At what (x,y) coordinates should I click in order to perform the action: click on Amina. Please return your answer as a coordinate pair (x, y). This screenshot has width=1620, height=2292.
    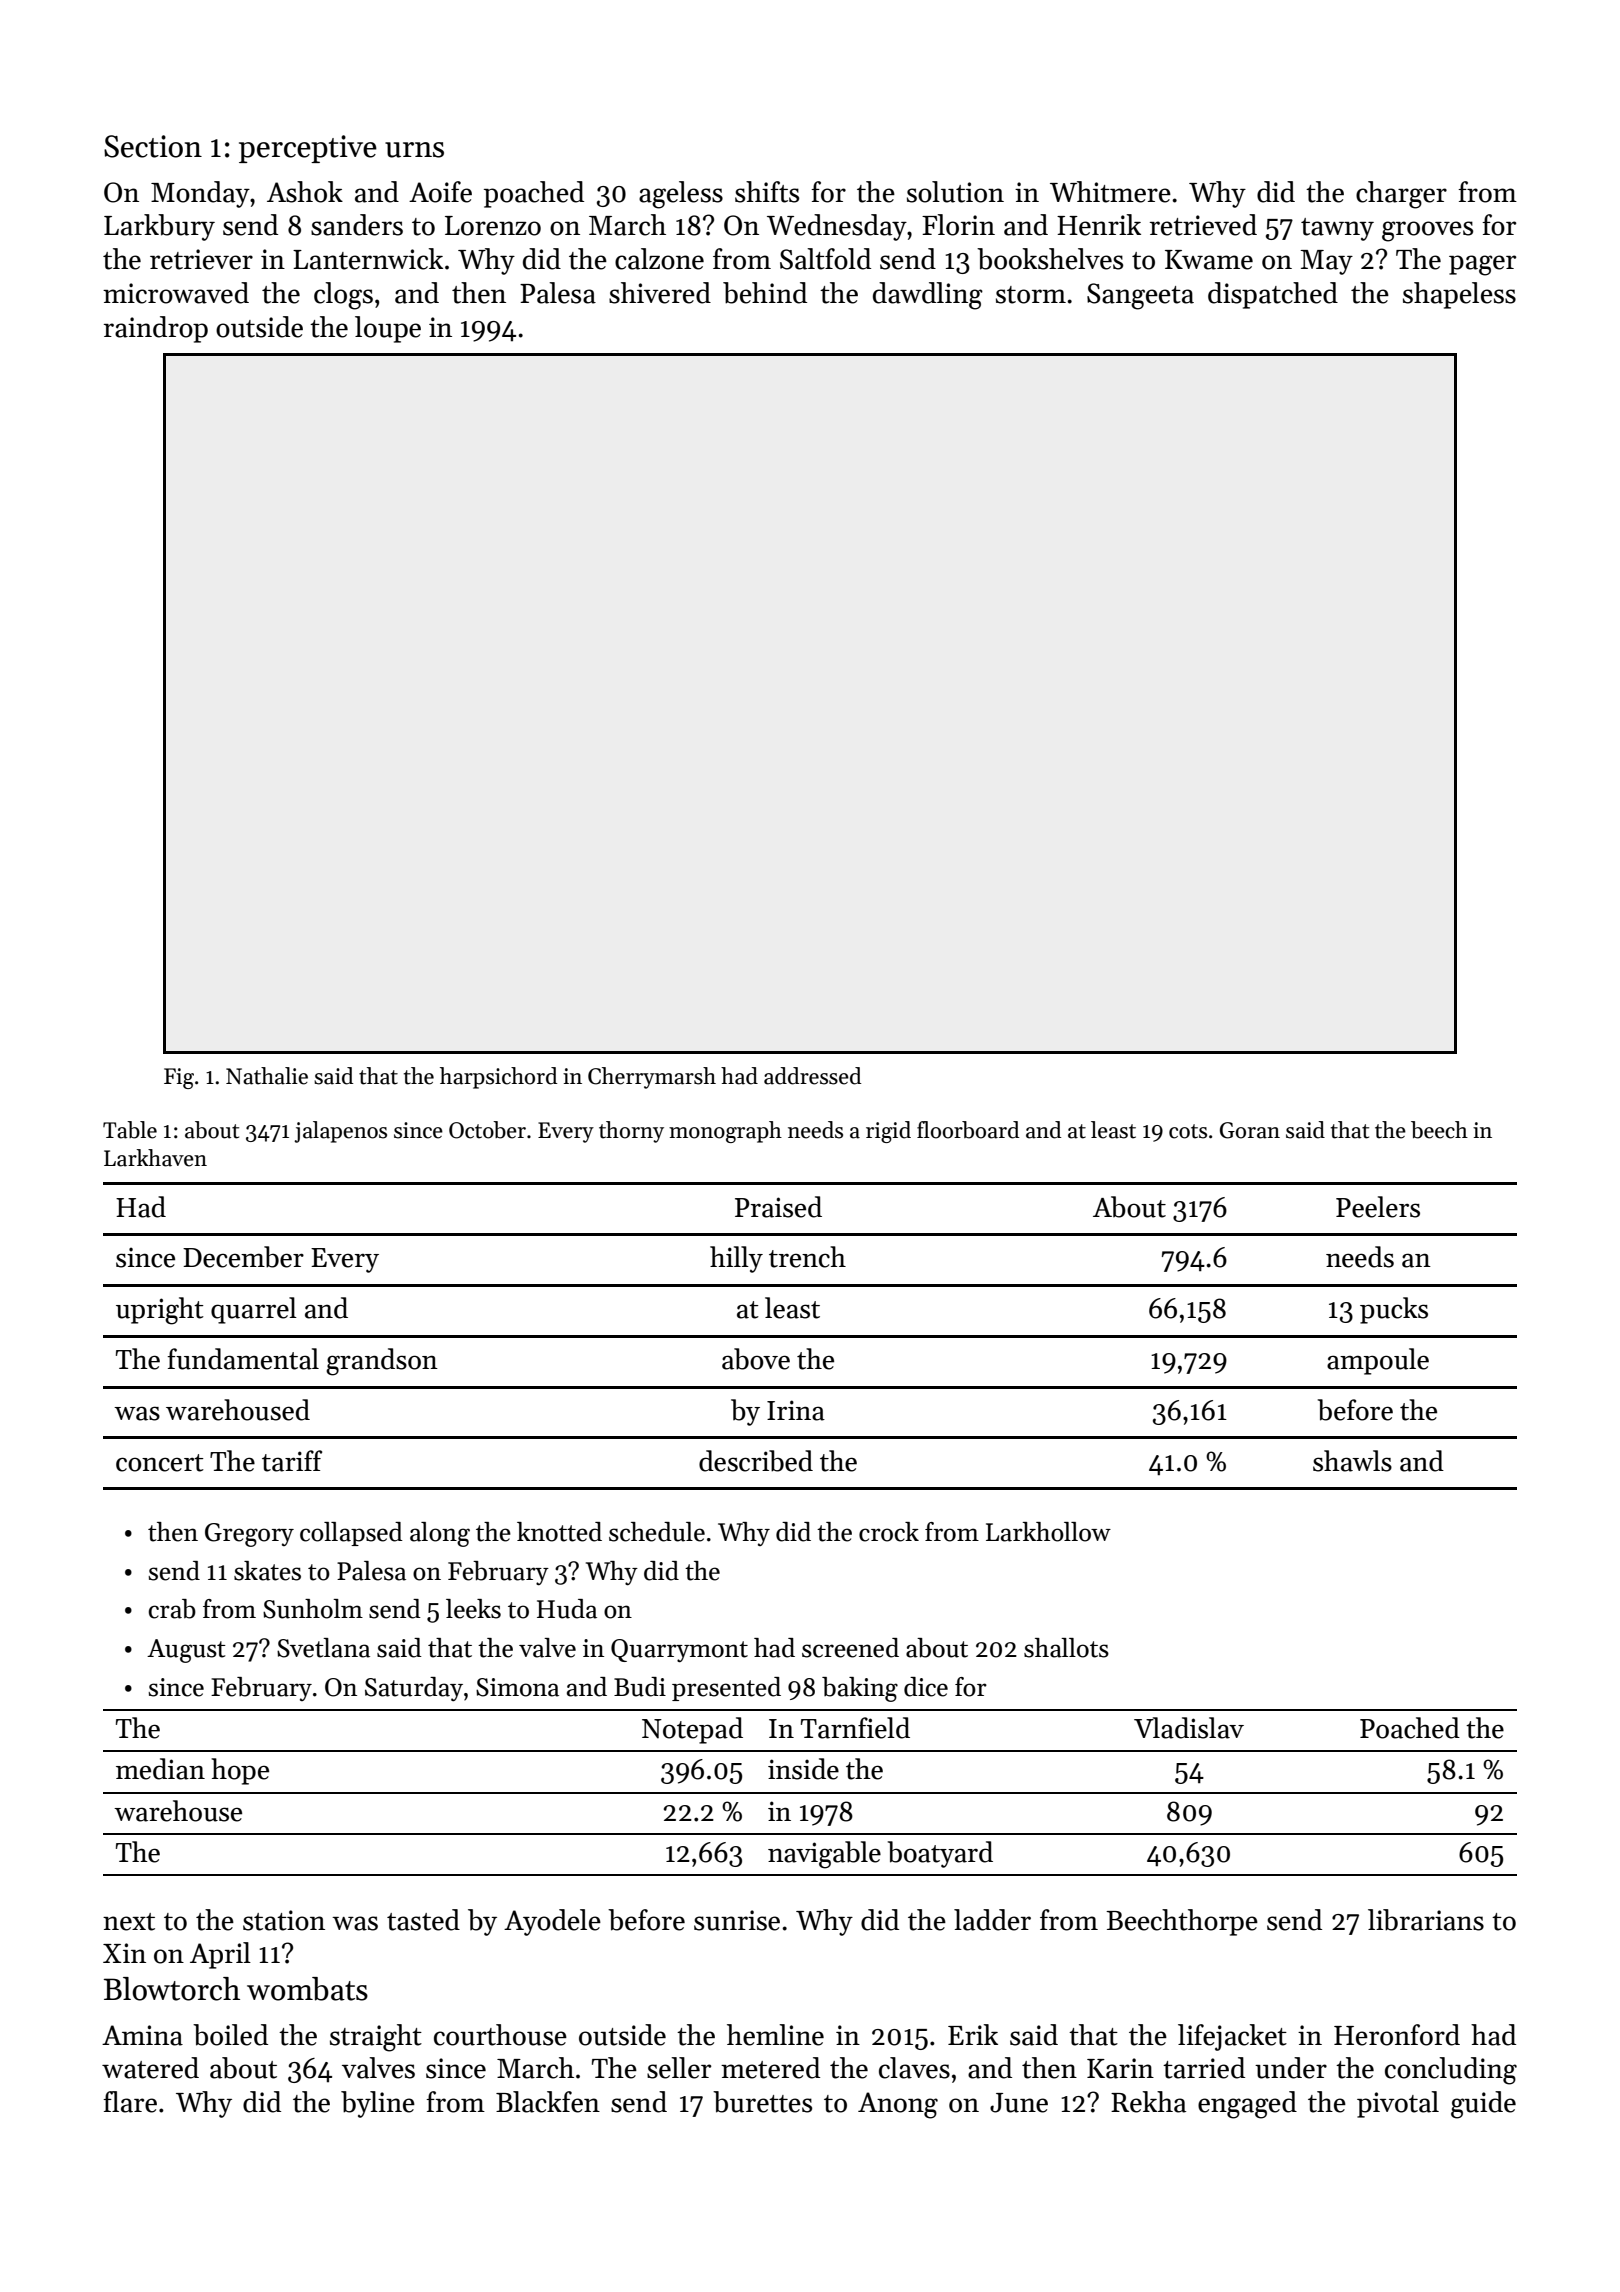
    Looking at the image, I should click on (142, 2035).
